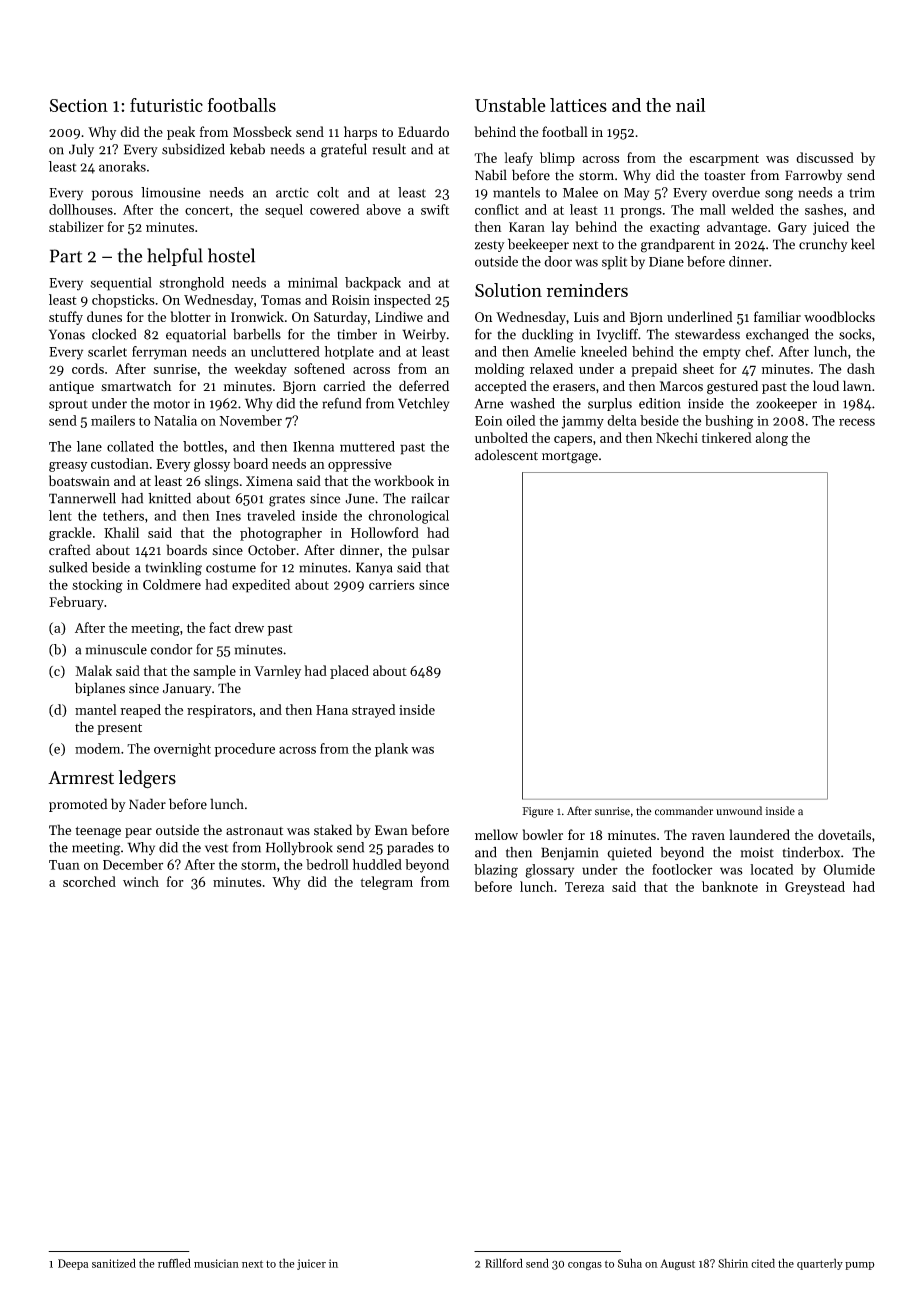 The height and width of the screenshot is (1308, 924). Describe the element at coordinates (763, 1263) in the screenshot. I see `cited` at that location.
